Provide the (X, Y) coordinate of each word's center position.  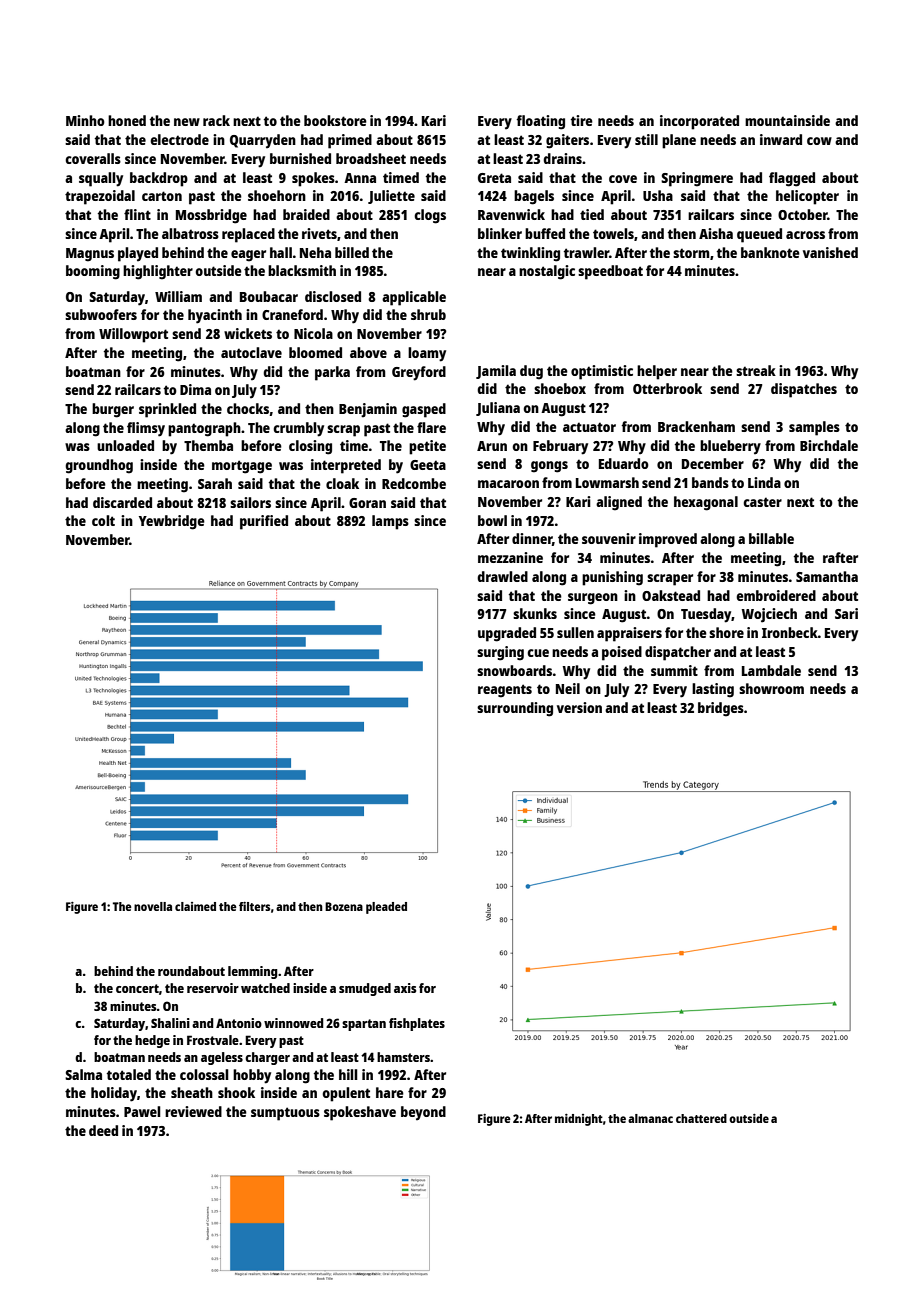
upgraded (507, 634)
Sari (846, 613)
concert (137, 988)
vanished (830, 252)
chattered (701, 1118)
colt (103, 520)
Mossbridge (211, 216)
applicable (414, 298)
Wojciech (769, 615)
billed (352, 252)
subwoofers (101, 314)
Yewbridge (172, 522)
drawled (502, 576)
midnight (579, 1120)
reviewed (193, 1111)
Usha (658, 195)
